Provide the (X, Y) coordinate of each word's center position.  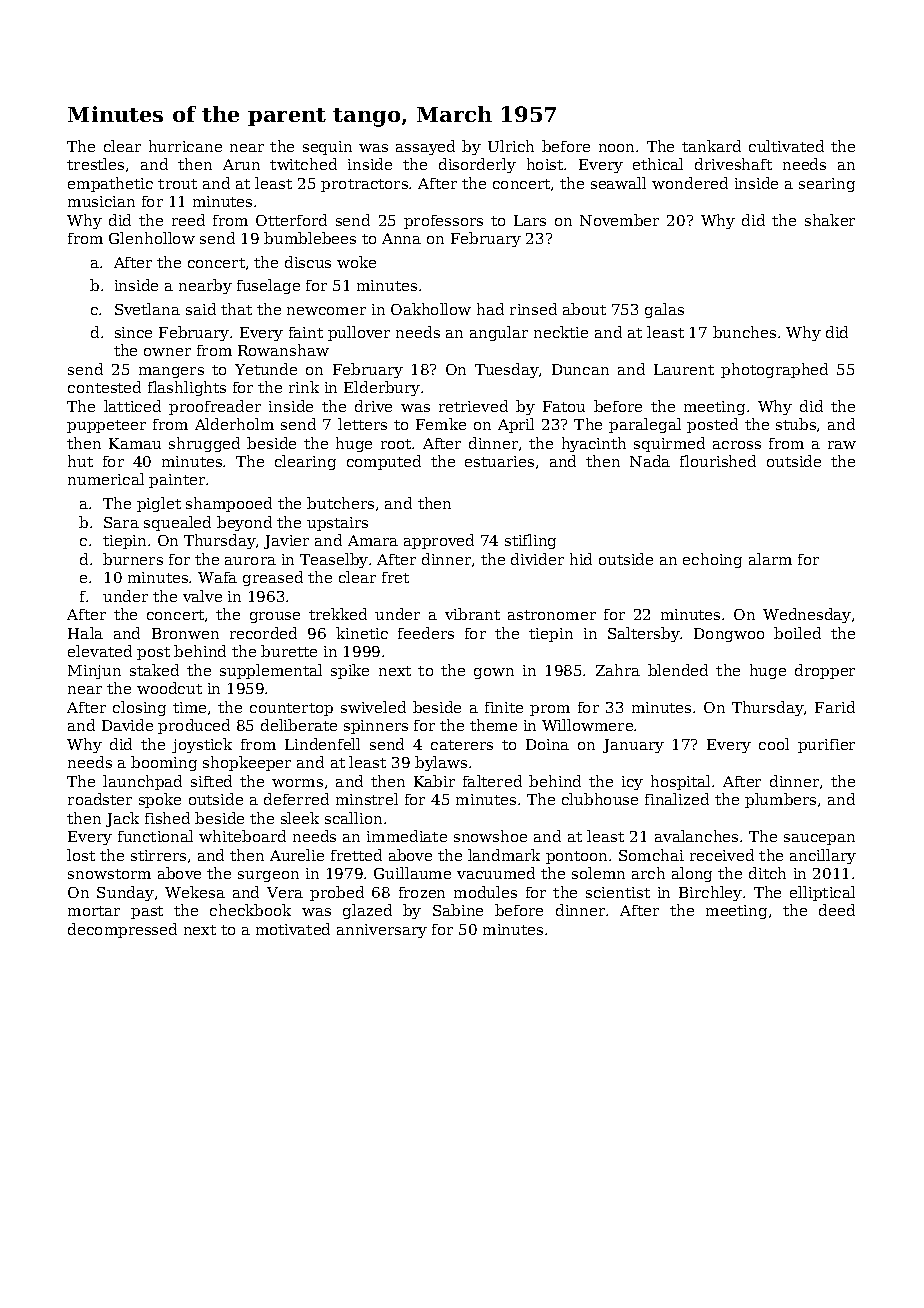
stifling (530, 541)
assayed (425, 147)
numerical (106, 479)
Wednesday (807, 615)
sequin (327, 148)
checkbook (250, 910)
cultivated (786, 146)
